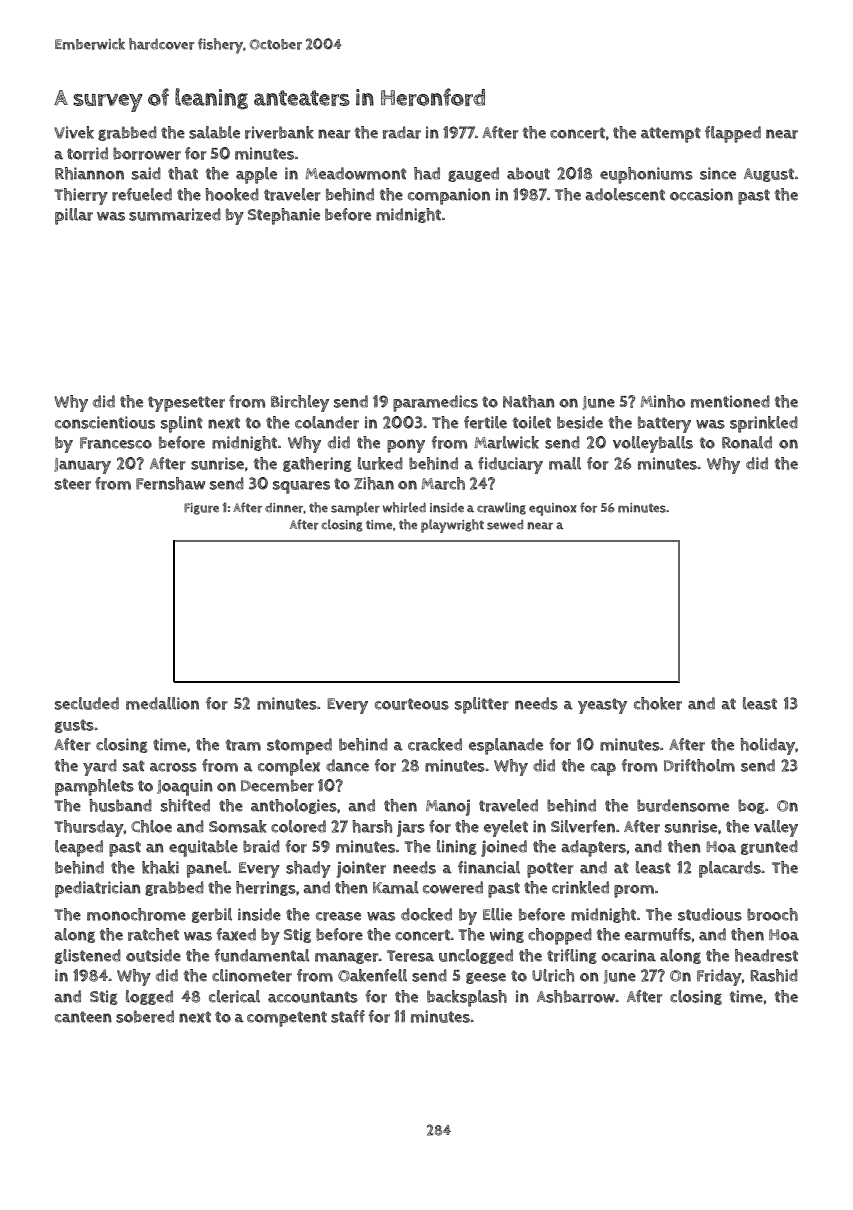 This screenshot has height=1210, width=853. What do you see at coordinates (292, 194) in the screenshot?
I see `traveler` at bounding box center [292, 194].
